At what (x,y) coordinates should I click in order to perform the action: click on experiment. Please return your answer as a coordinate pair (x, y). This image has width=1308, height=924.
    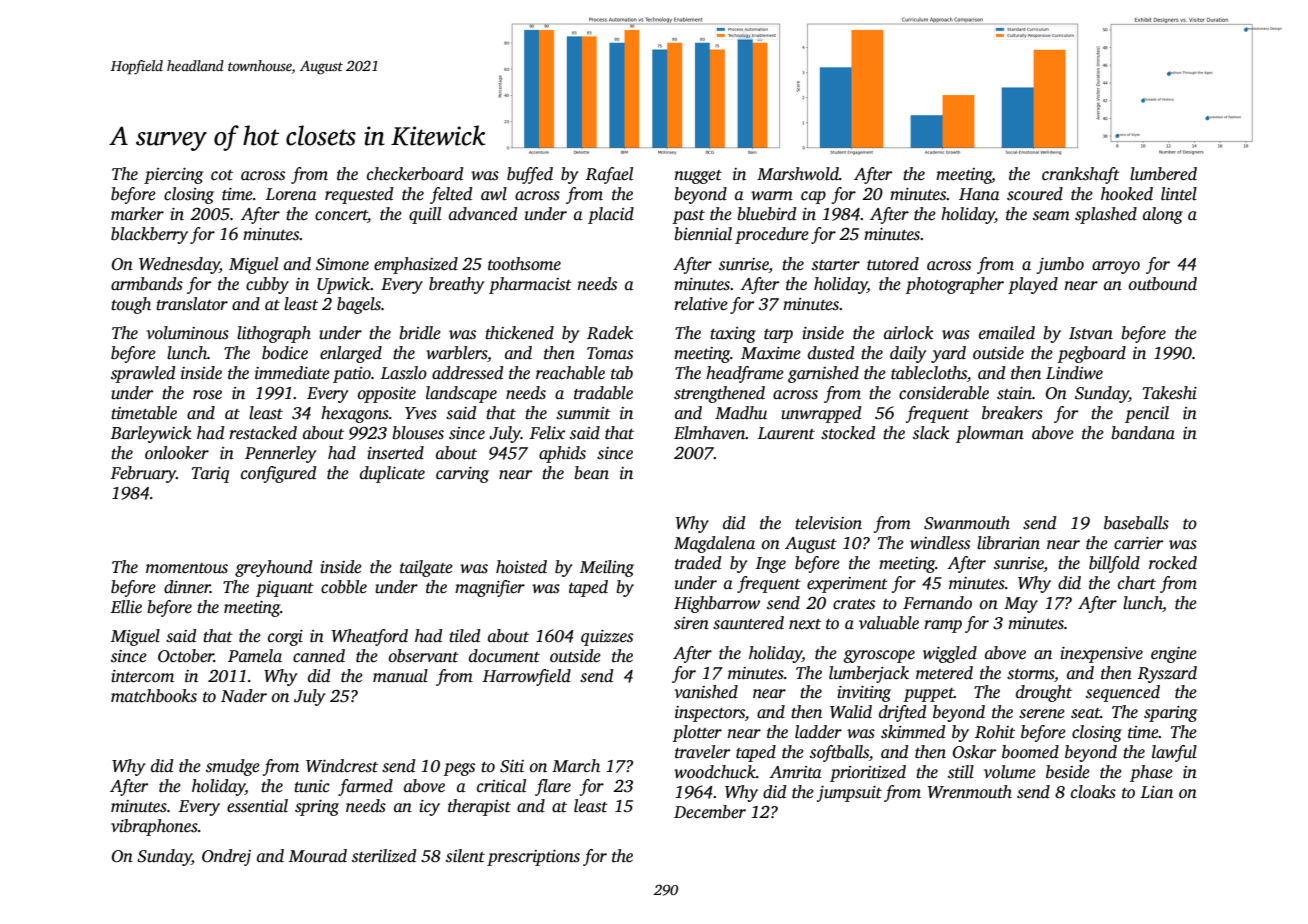
    Looking at the image, I should click on (847, 585).
